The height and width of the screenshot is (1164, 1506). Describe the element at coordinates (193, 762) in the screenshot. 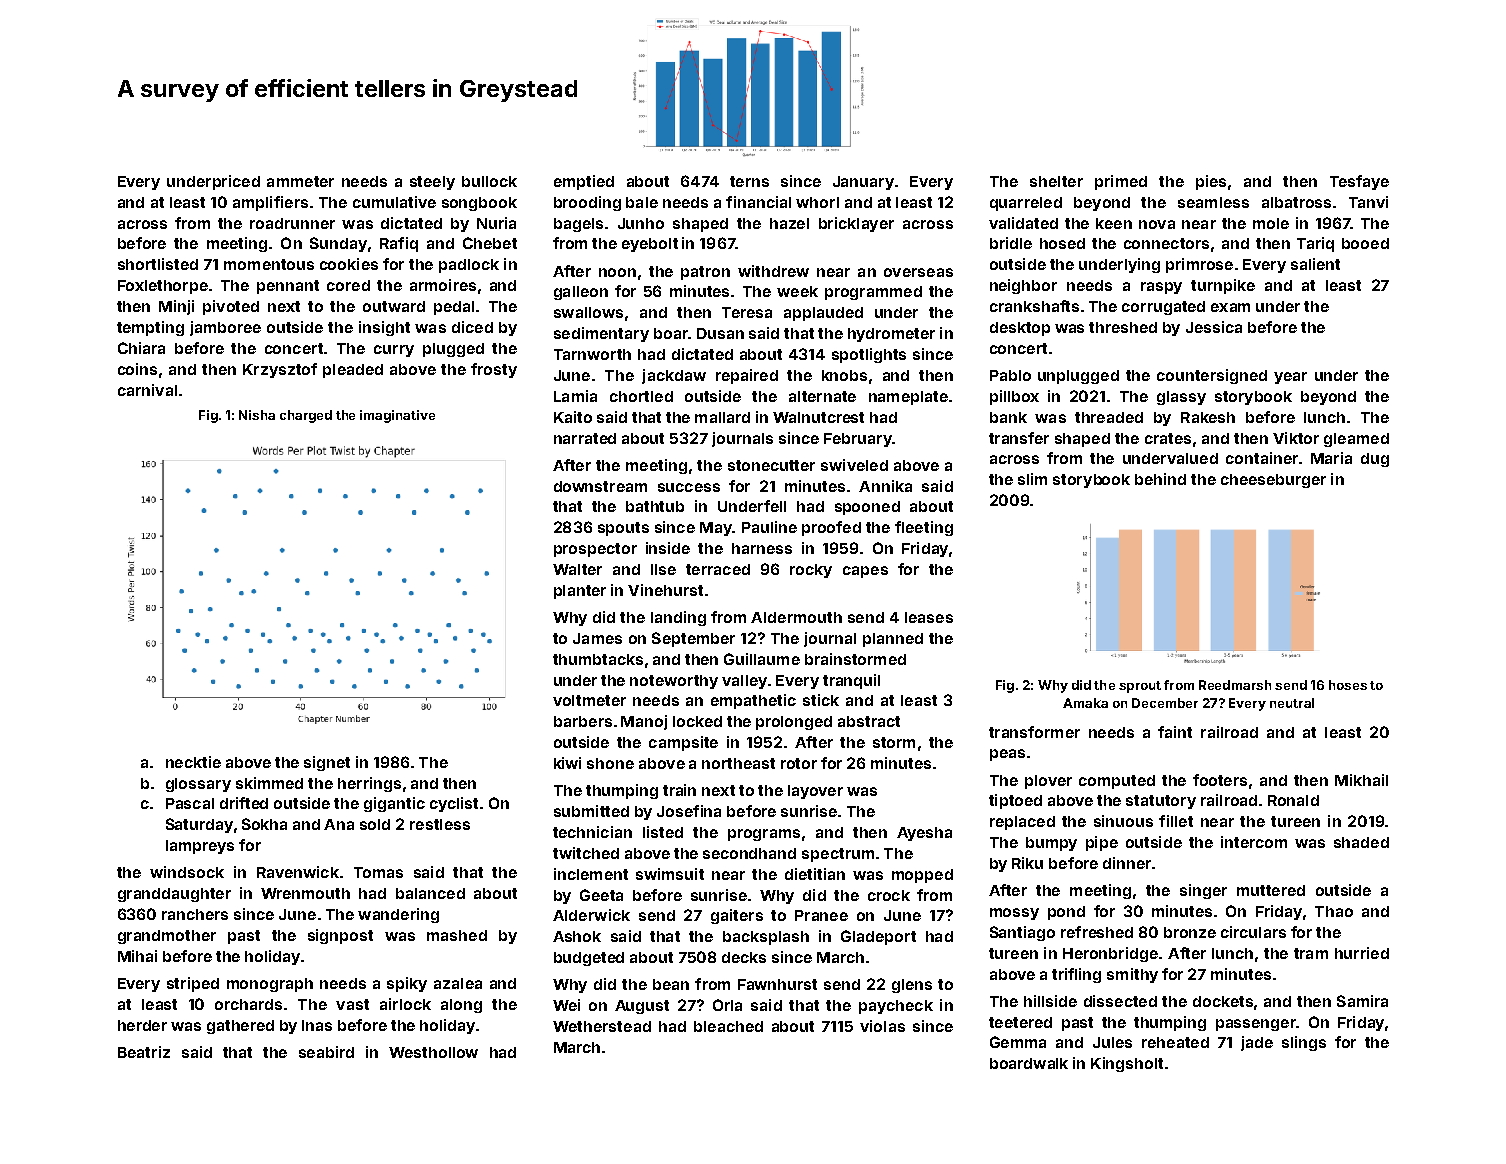

I see `necktie` at that location.
